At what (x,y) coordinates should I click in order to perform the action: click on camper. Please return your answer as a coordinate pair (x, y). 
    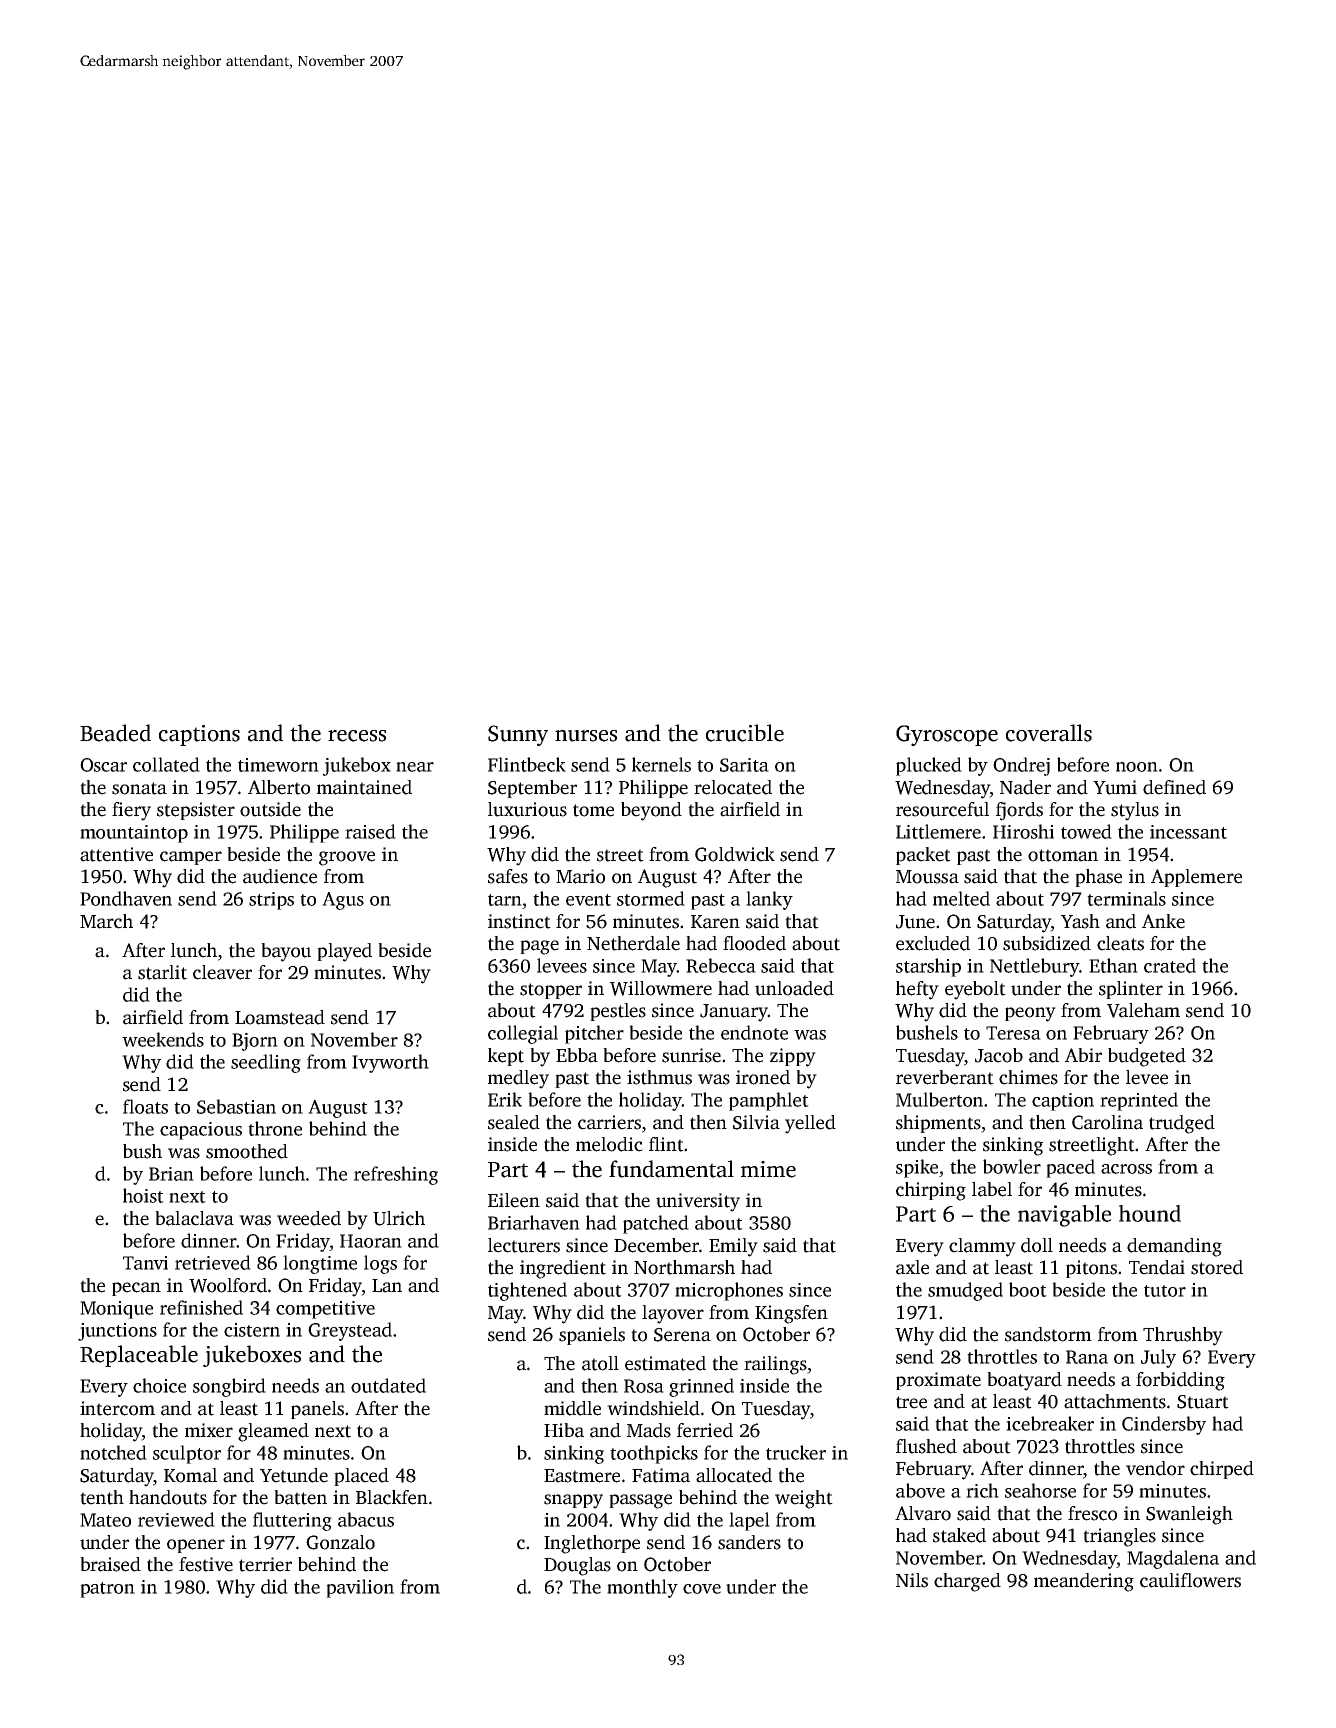
    Looking at the image, I should click on (191, 858).
